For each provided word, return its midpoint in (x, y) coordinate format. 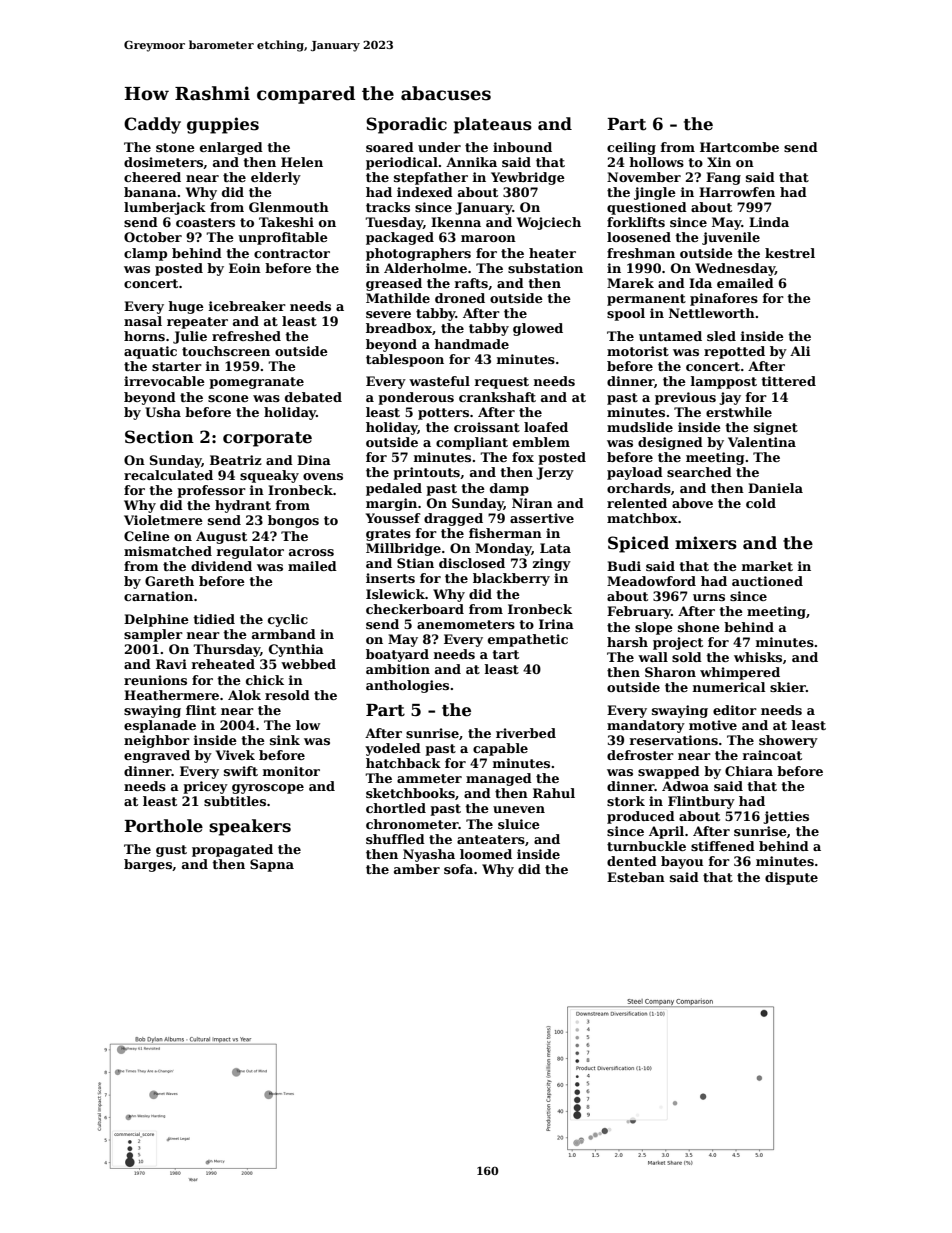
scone (228, 398)
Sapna (272, 865)
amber (417, 869)
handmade (471, 344)
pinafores (724, 299)
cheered (152, 177)
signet (776, 428)
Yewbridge (528, 178)
